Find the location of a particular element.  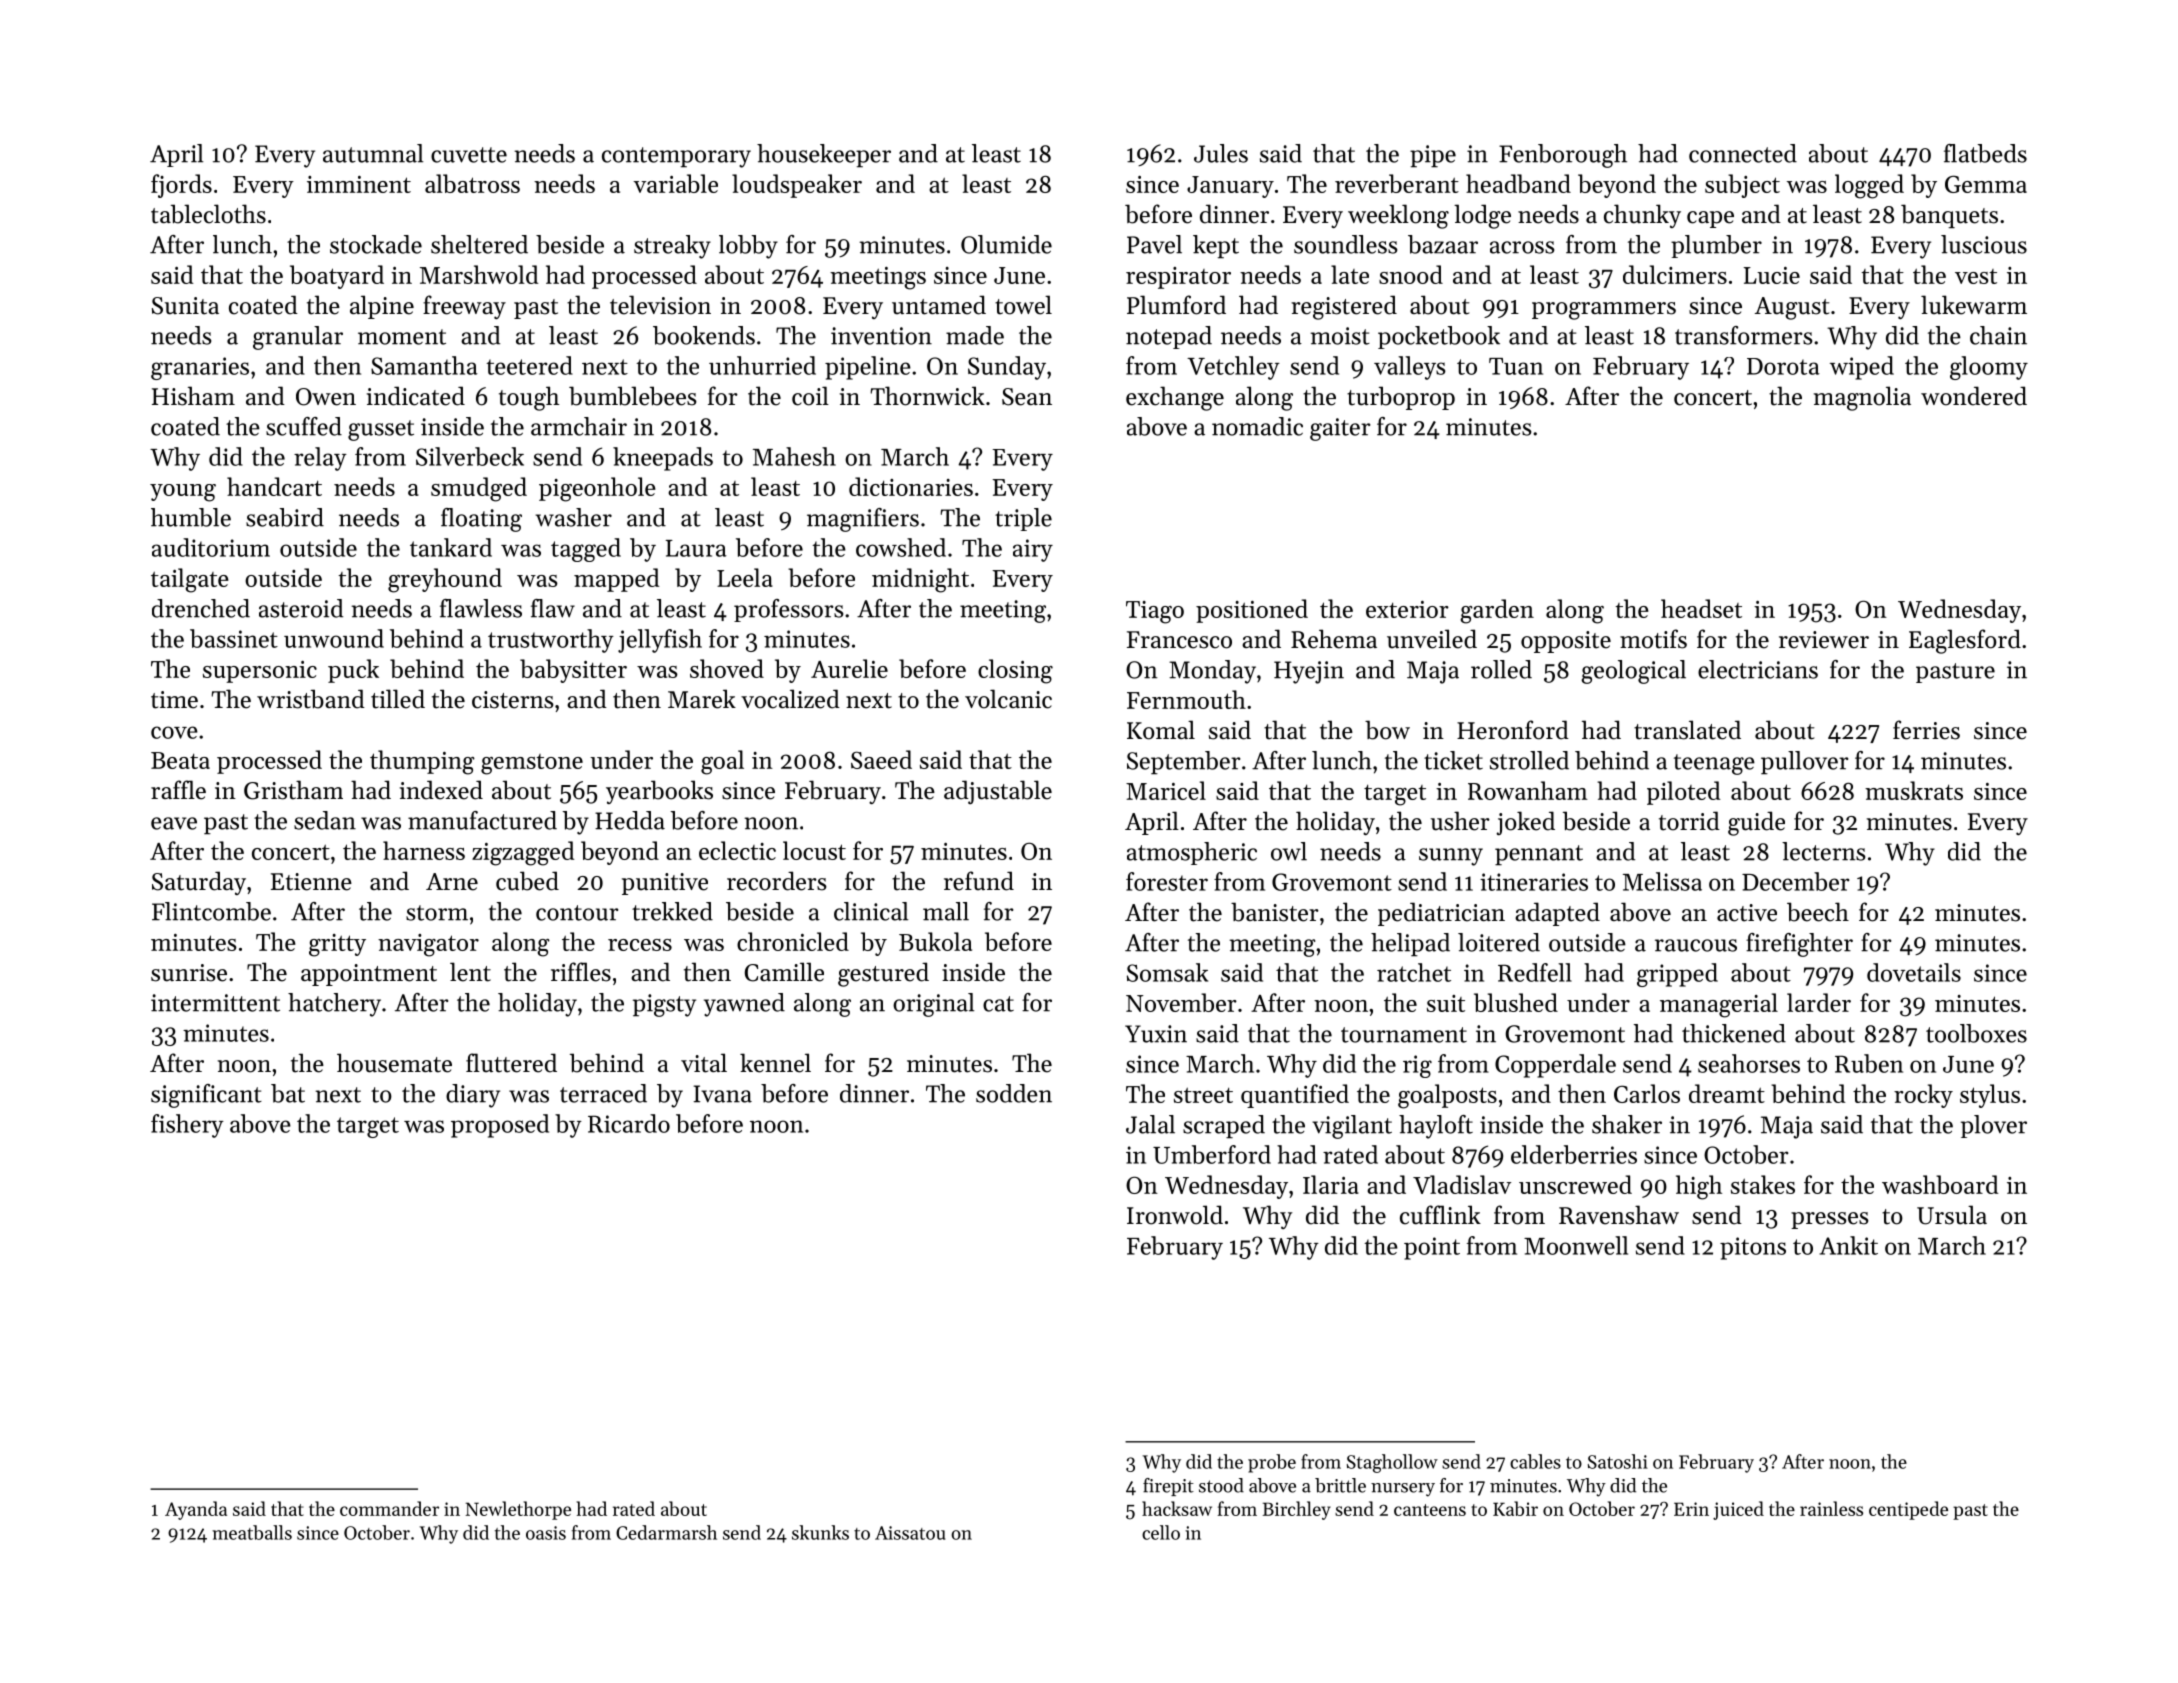

Ursula is located at coordinates (1952, 1215).
